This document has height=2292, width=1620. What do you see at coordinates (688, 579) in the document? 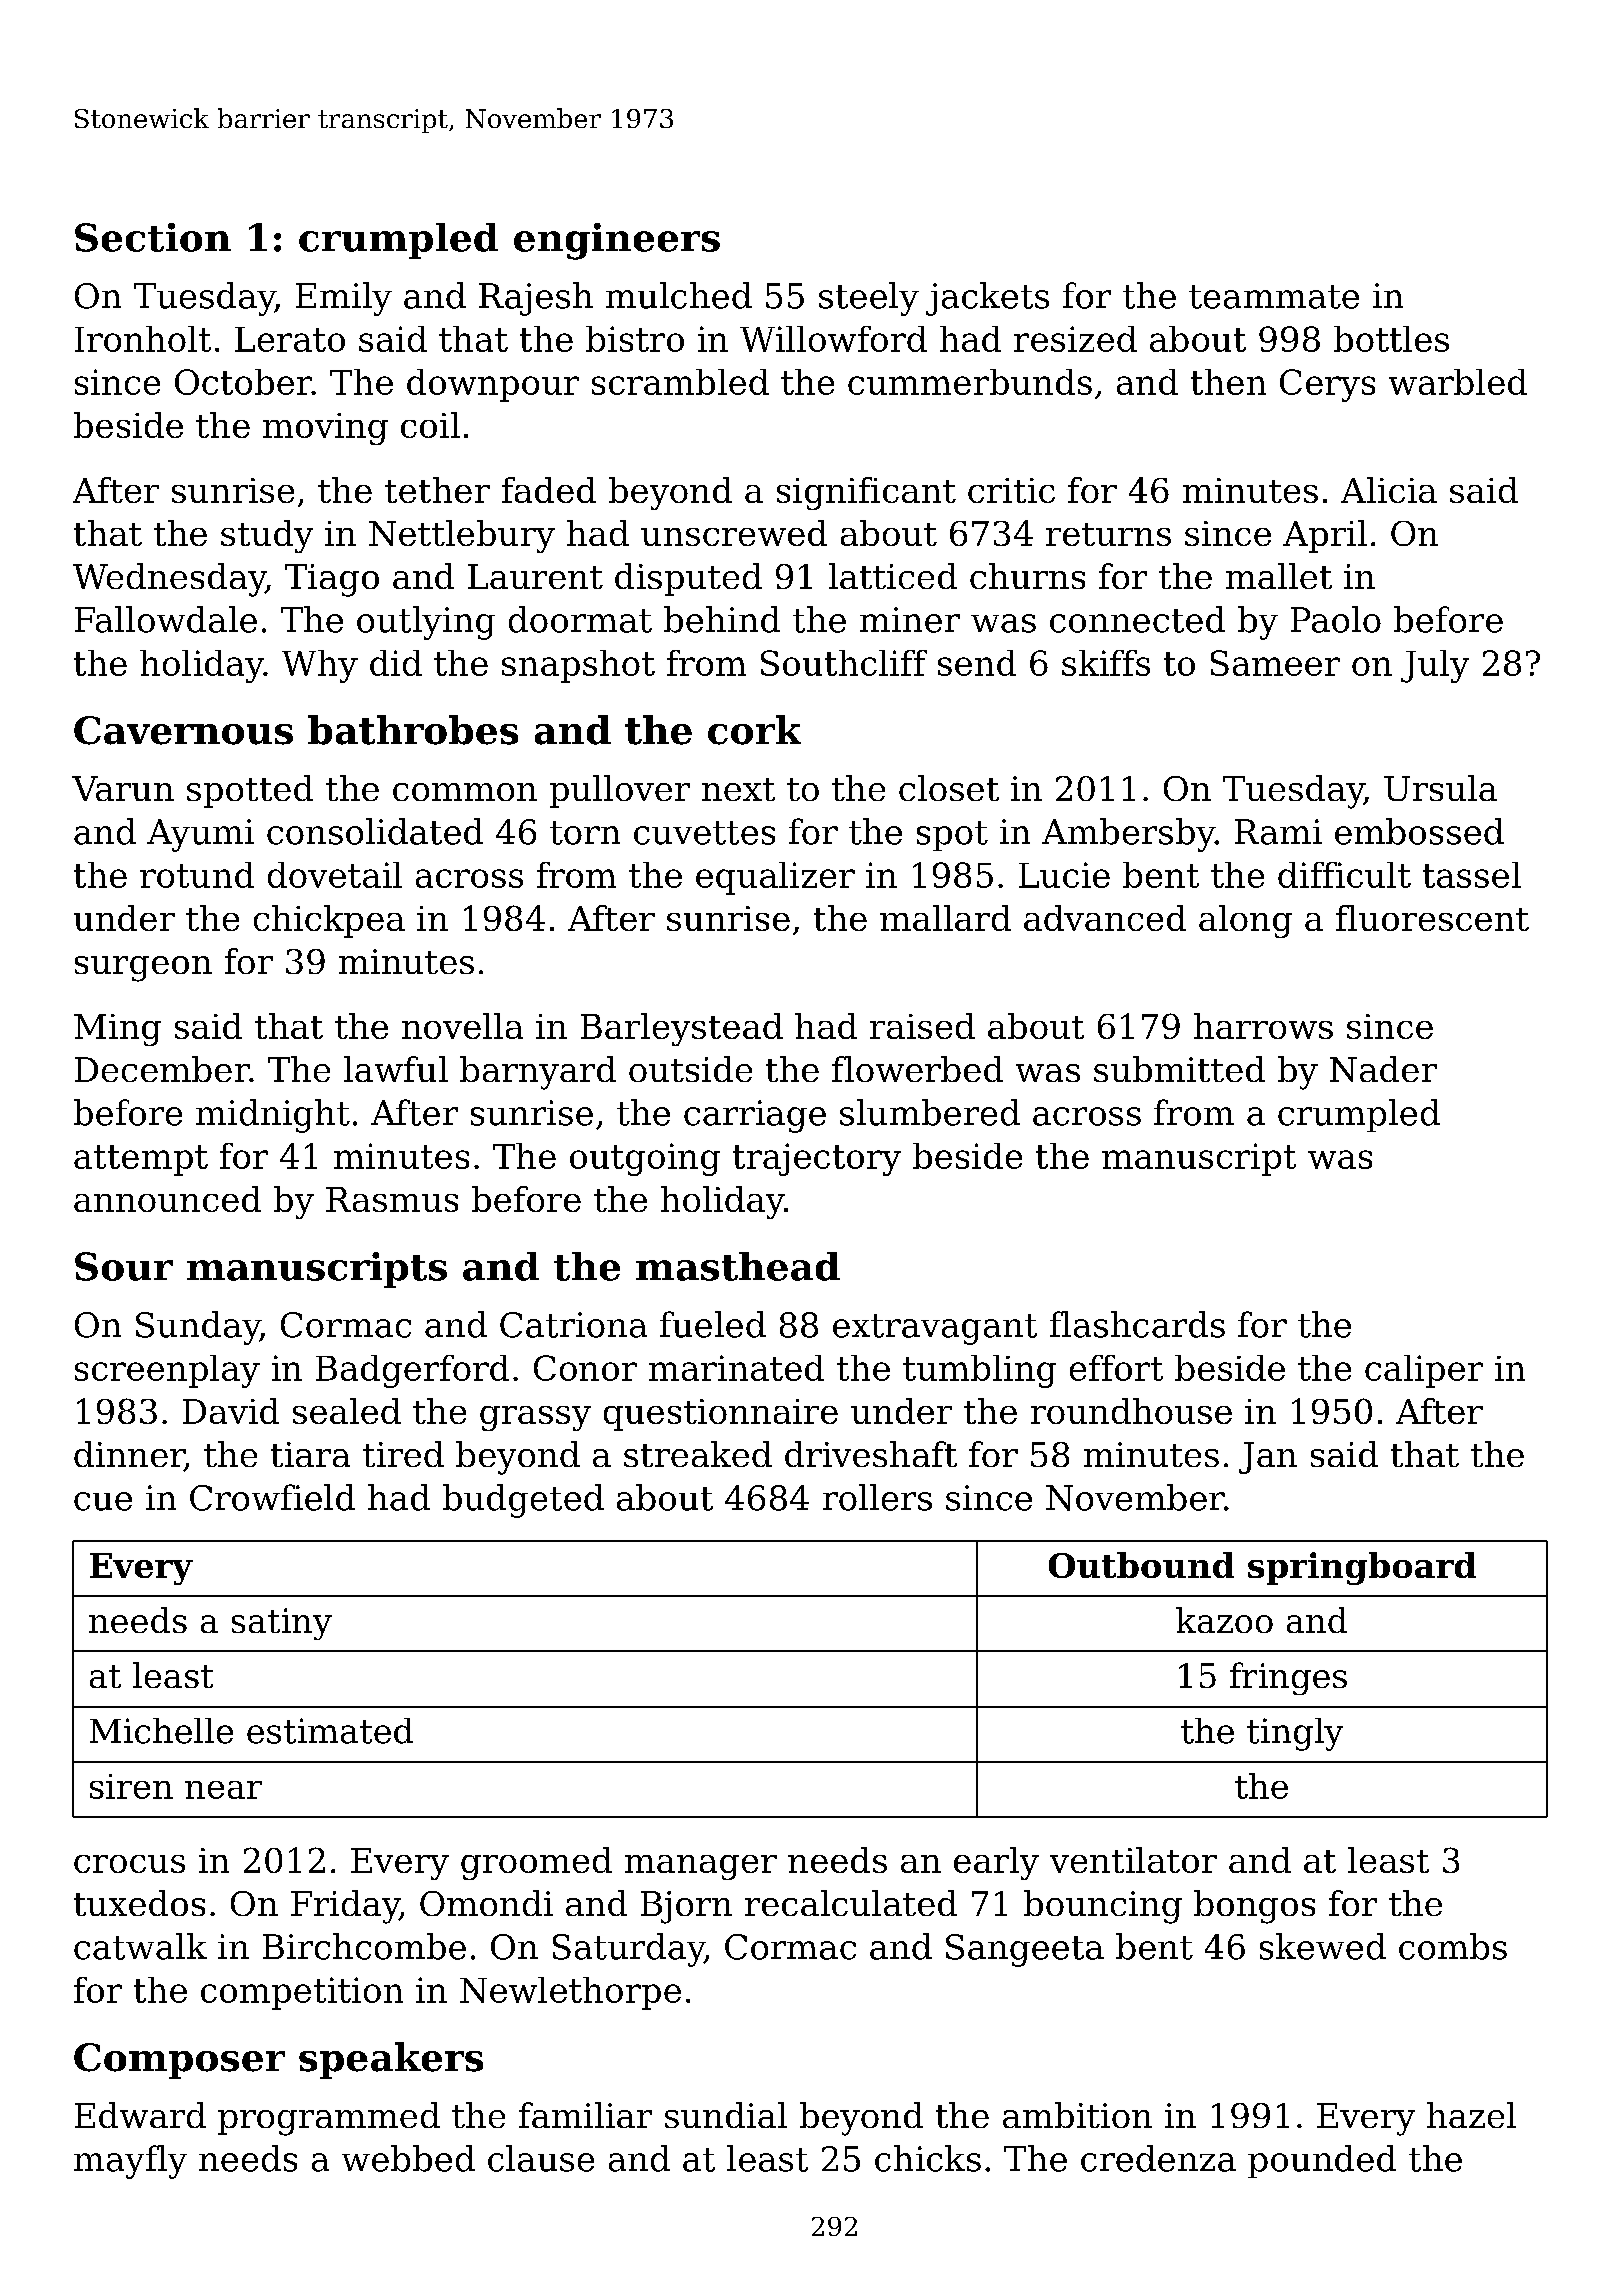
I see `disputed` at bounding box center [688, 579].
